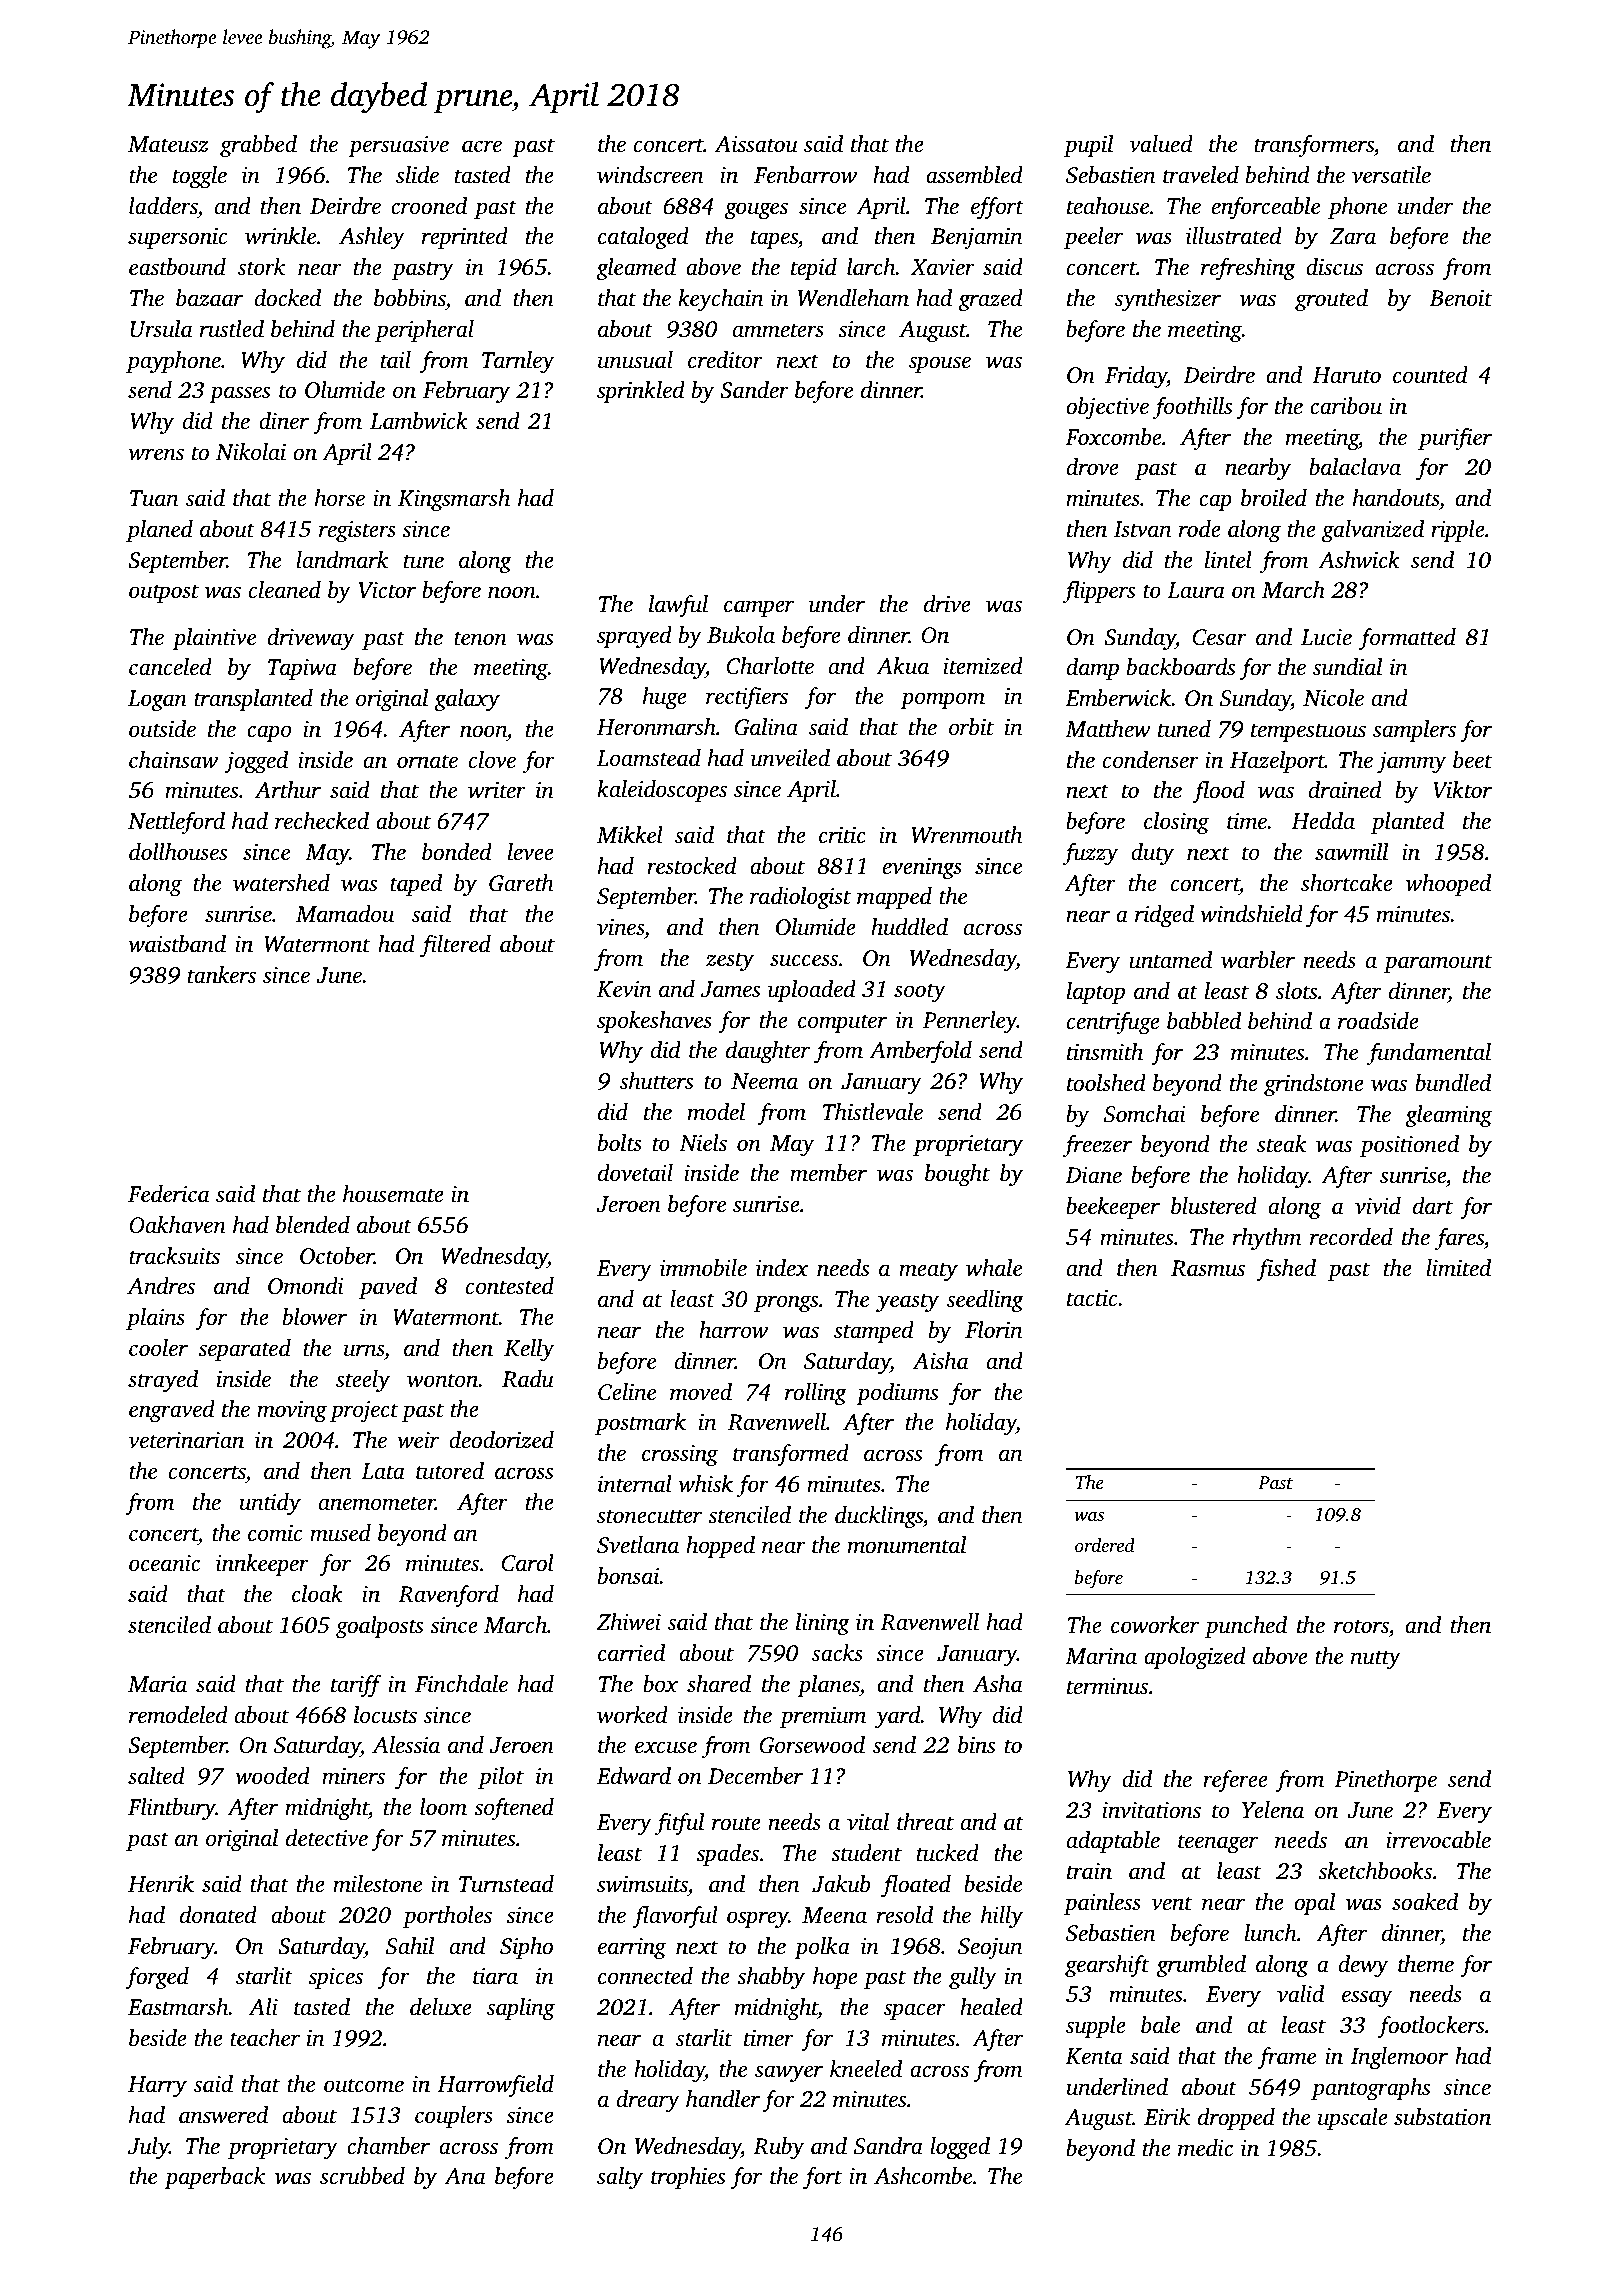 Image resolution: width=1620 pixels, height=2292 pixels. I want to click on eastbound, so click(177, 267).
